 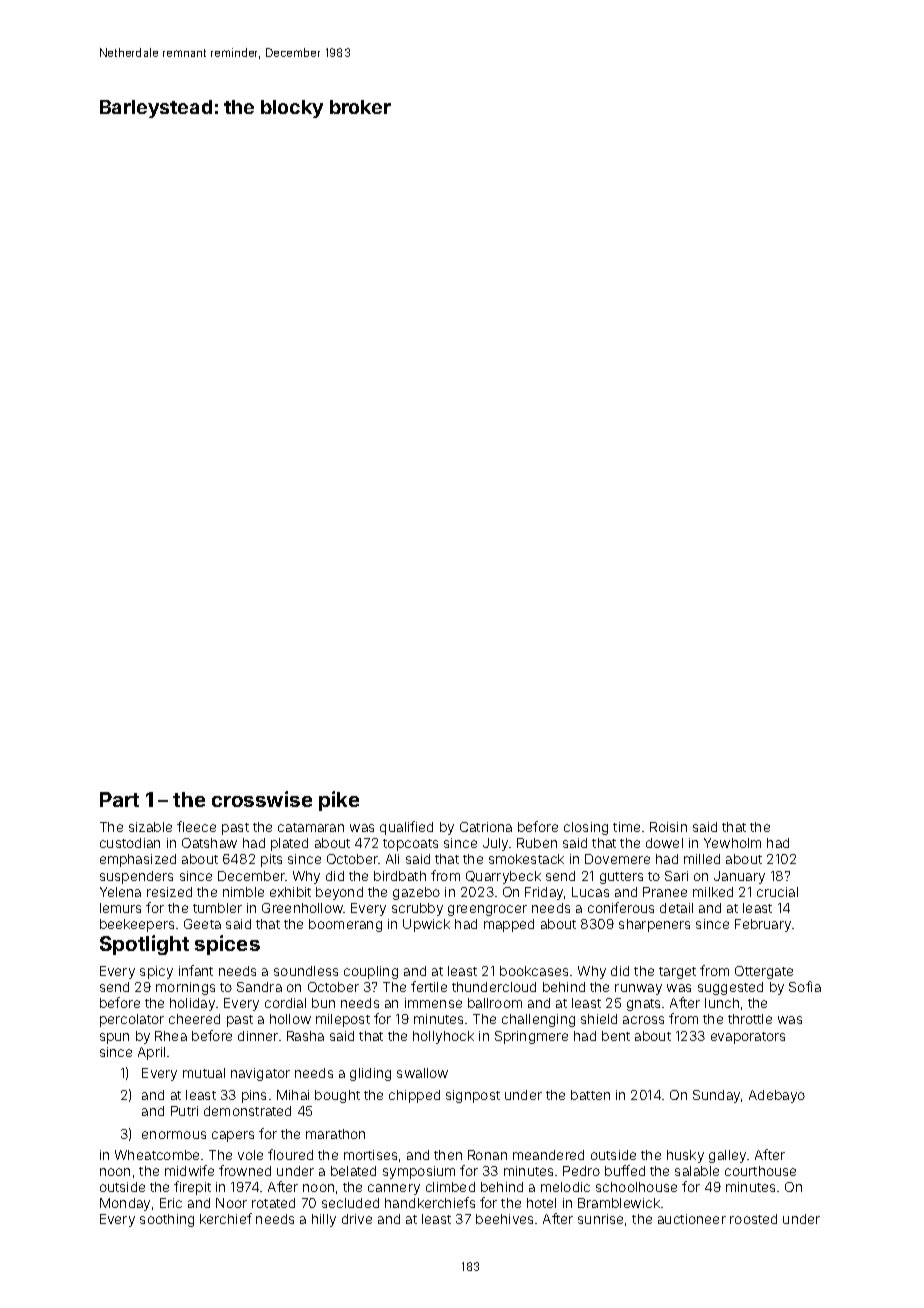 What do you see at coordinates (119, 799) in the screenshot?
I see `Part` at bounding box center [119, 799].
